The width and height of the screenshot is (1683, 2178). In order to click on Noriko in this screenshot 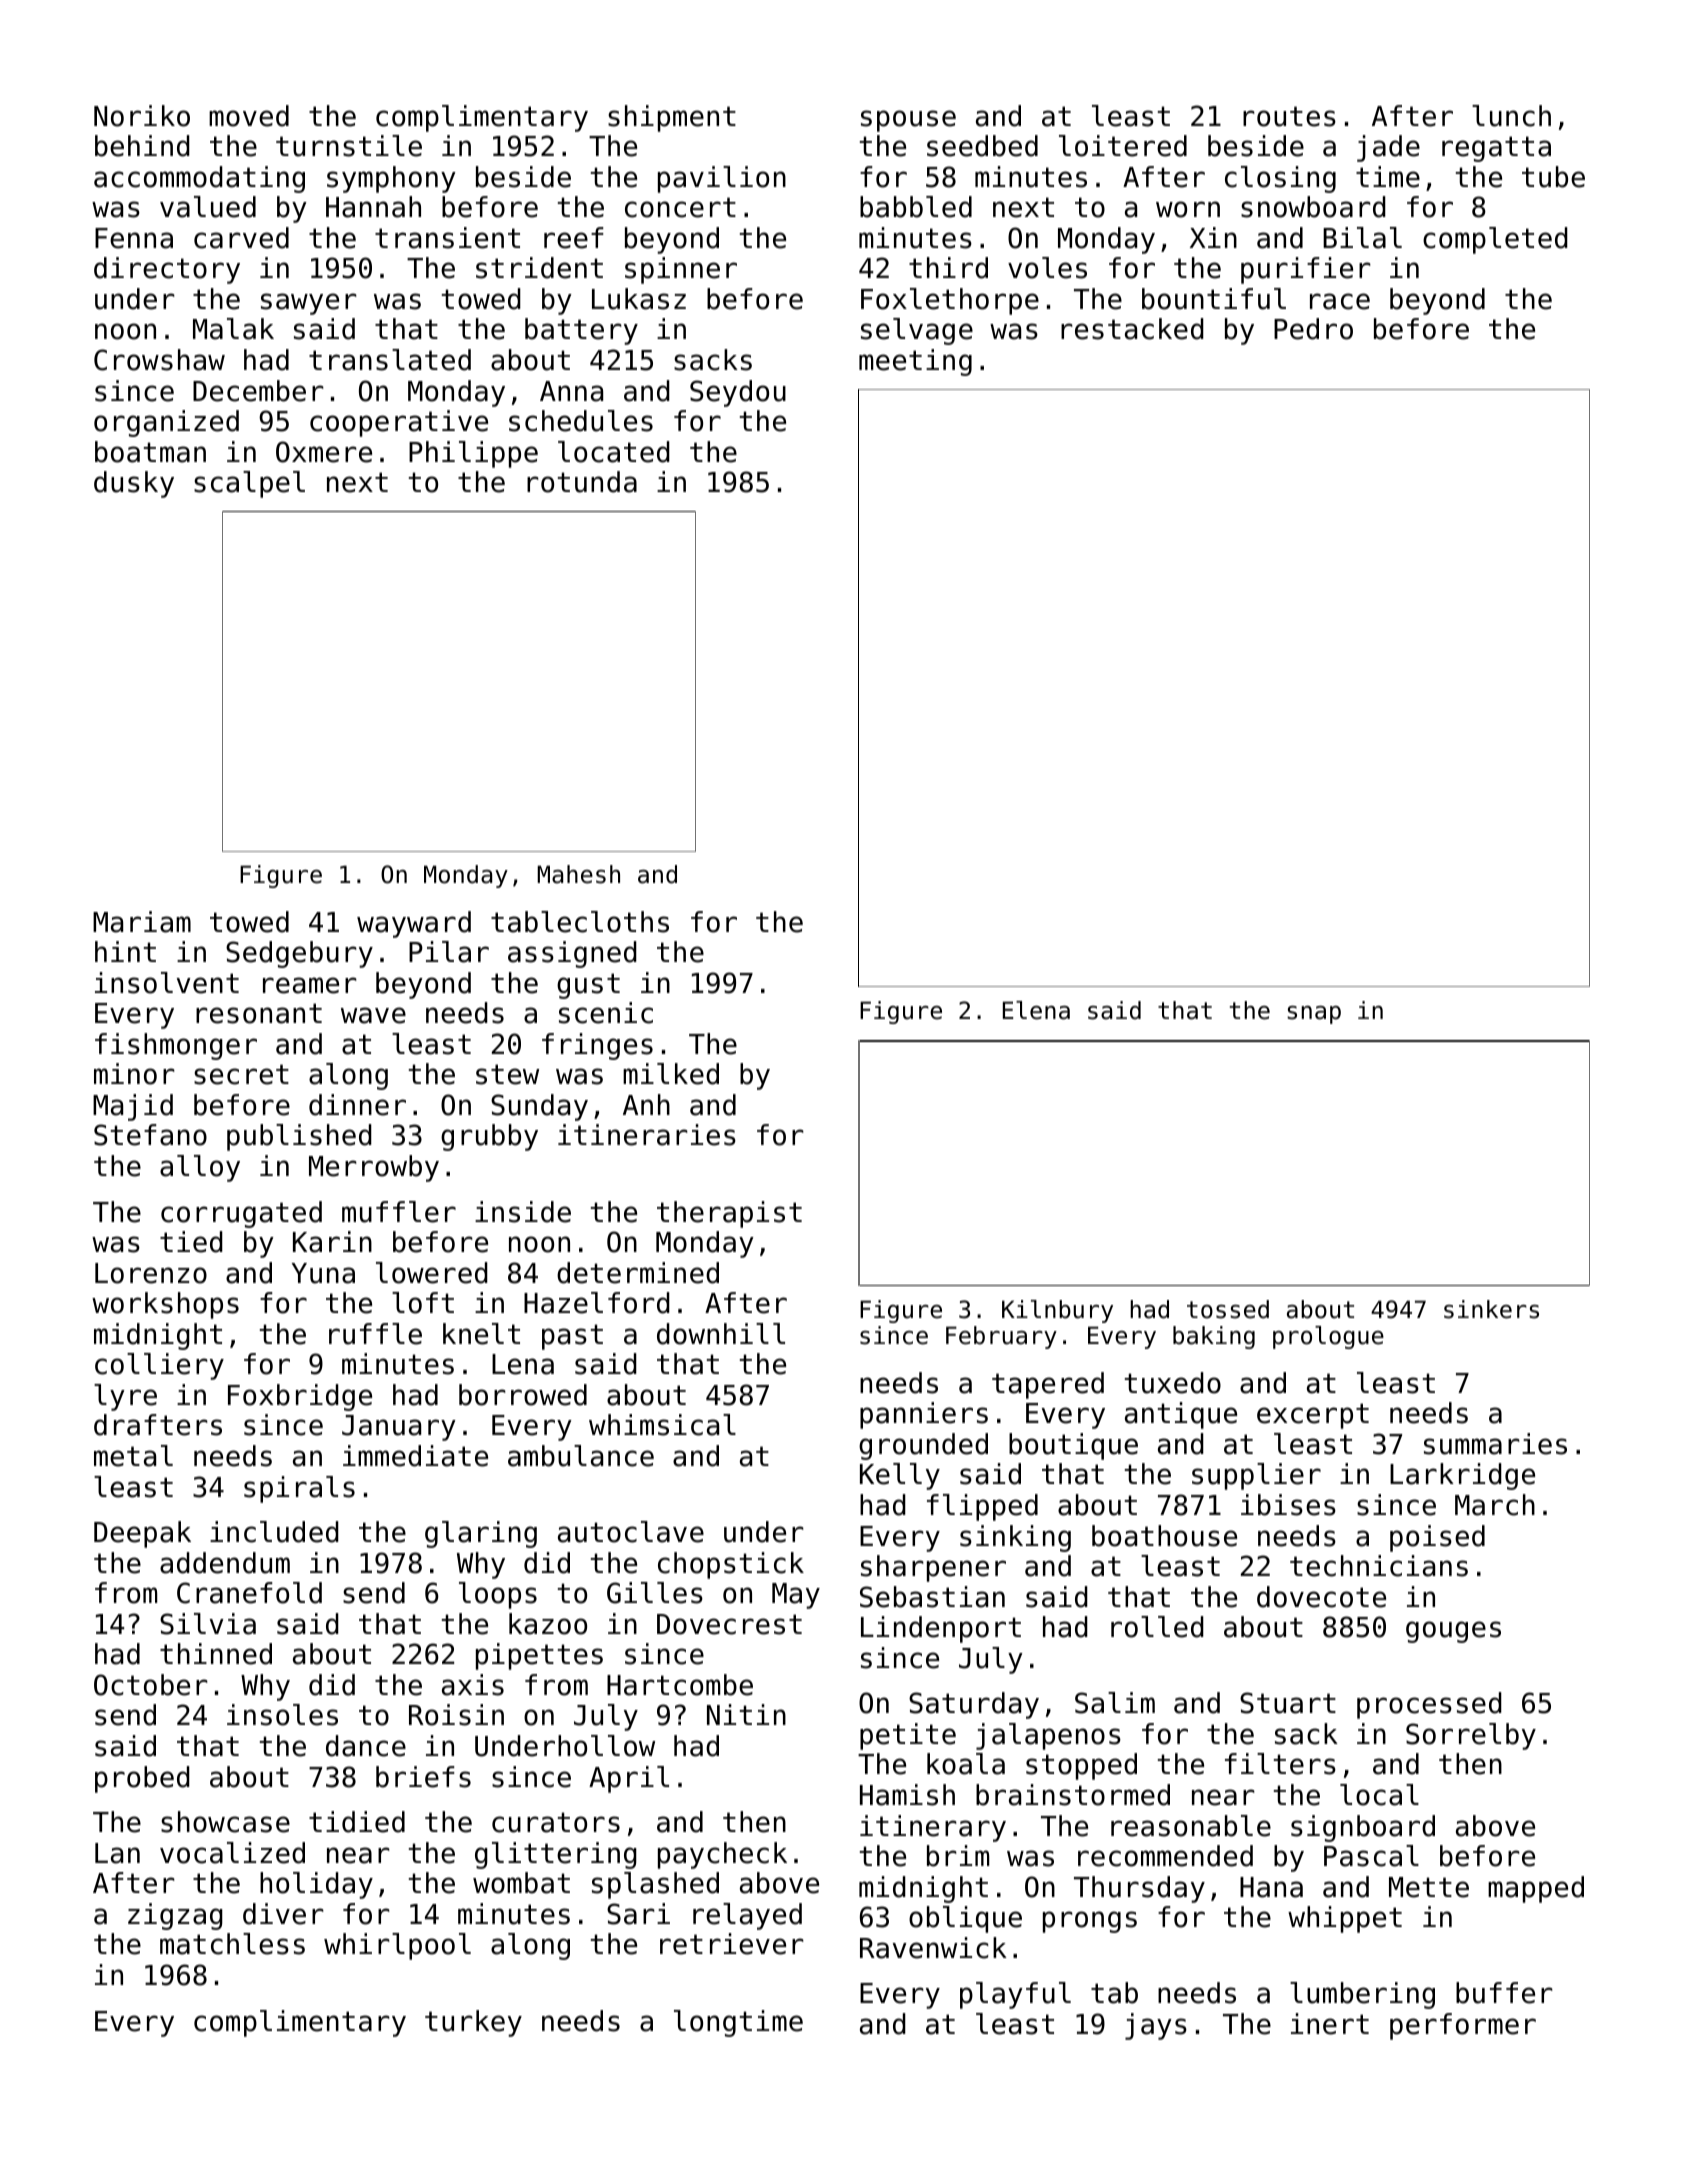, I will do `click(142, 116)`.
